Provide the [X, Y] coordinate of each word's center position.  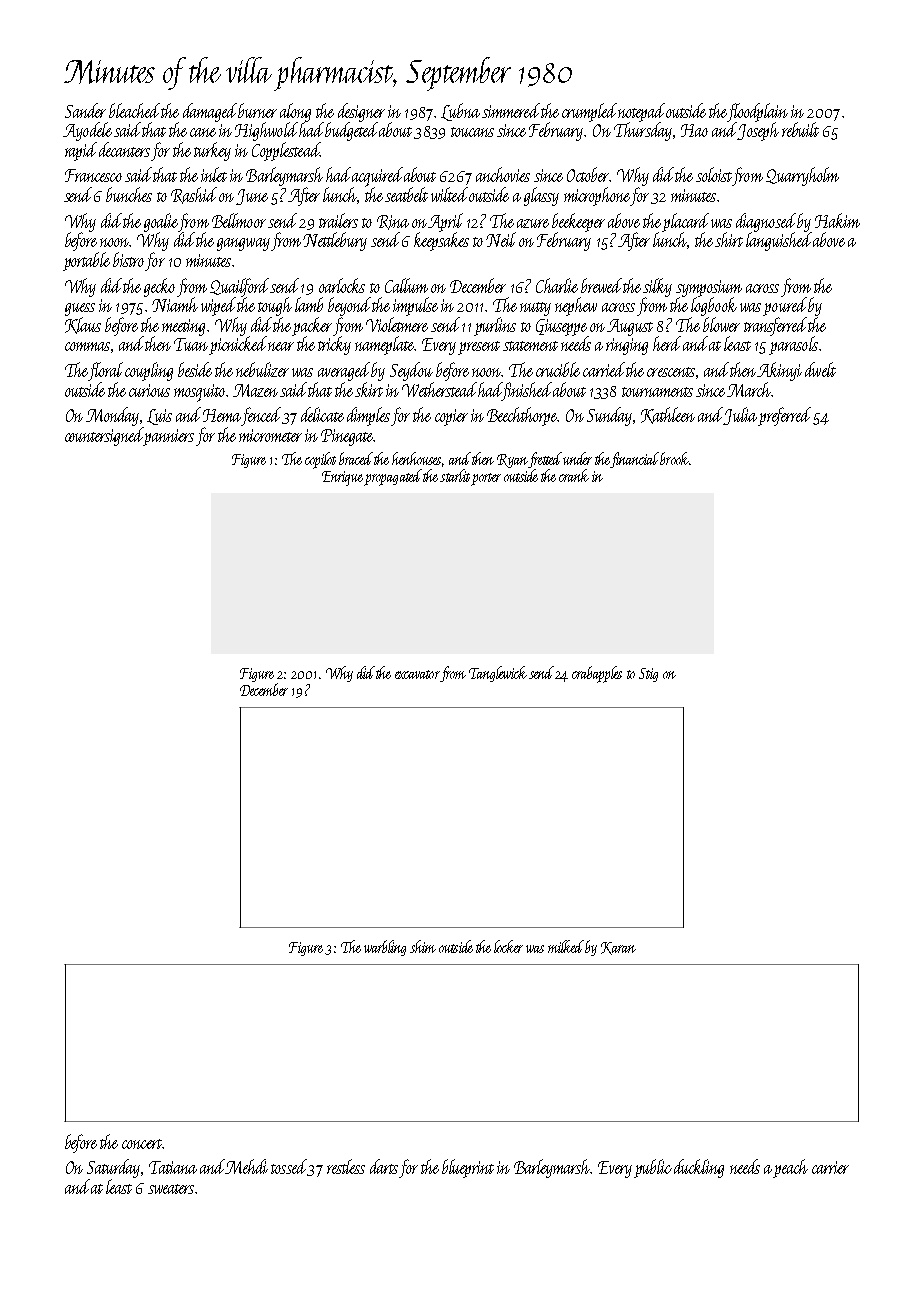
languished [779, 241]
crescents [671, 372]
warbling [385, 948]
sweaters [171, 1189]
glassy [541, 196]
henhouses [417, 459]
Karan [618, 948]
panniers [169, 437]
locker [508, 946]
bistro [128, 259]
